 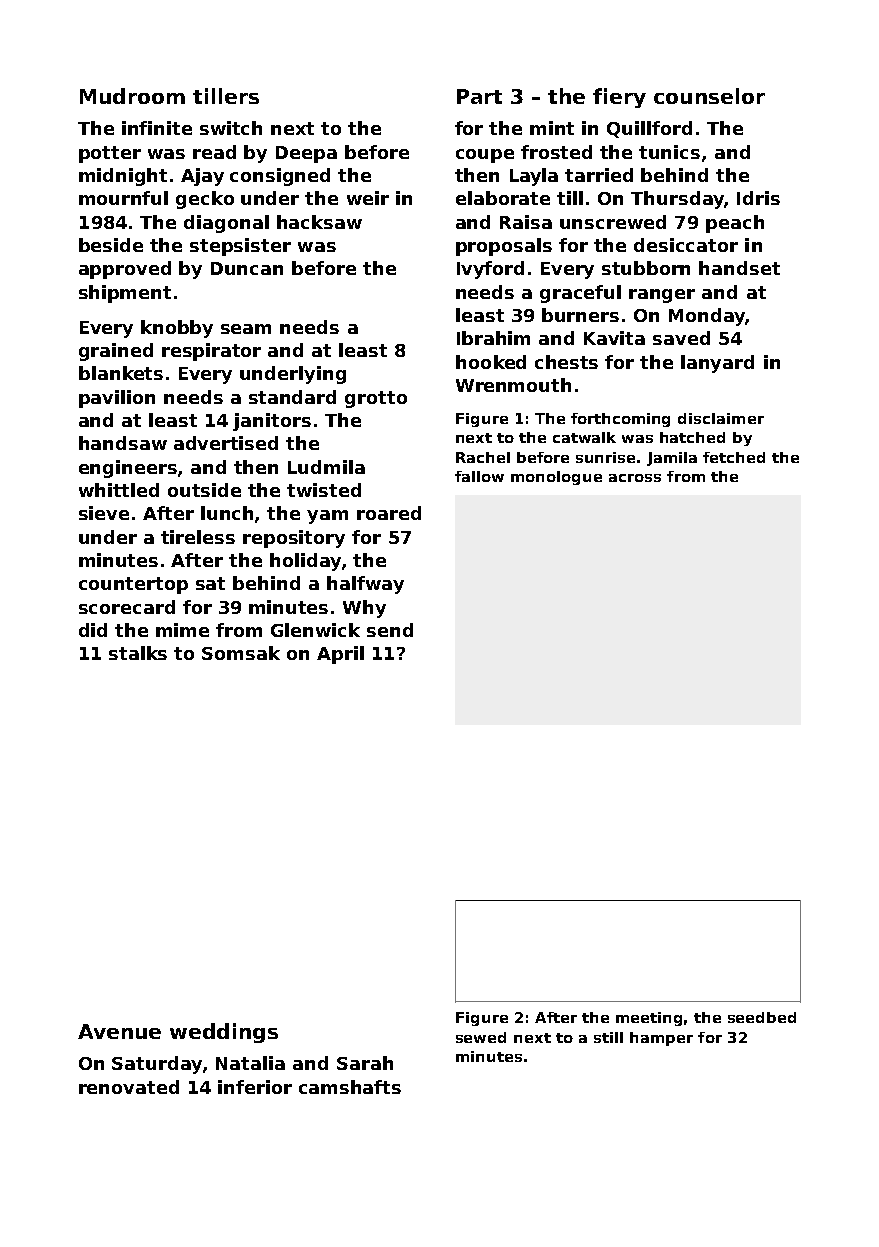 I want to click on sewed, so click(x=481, y=1037).
